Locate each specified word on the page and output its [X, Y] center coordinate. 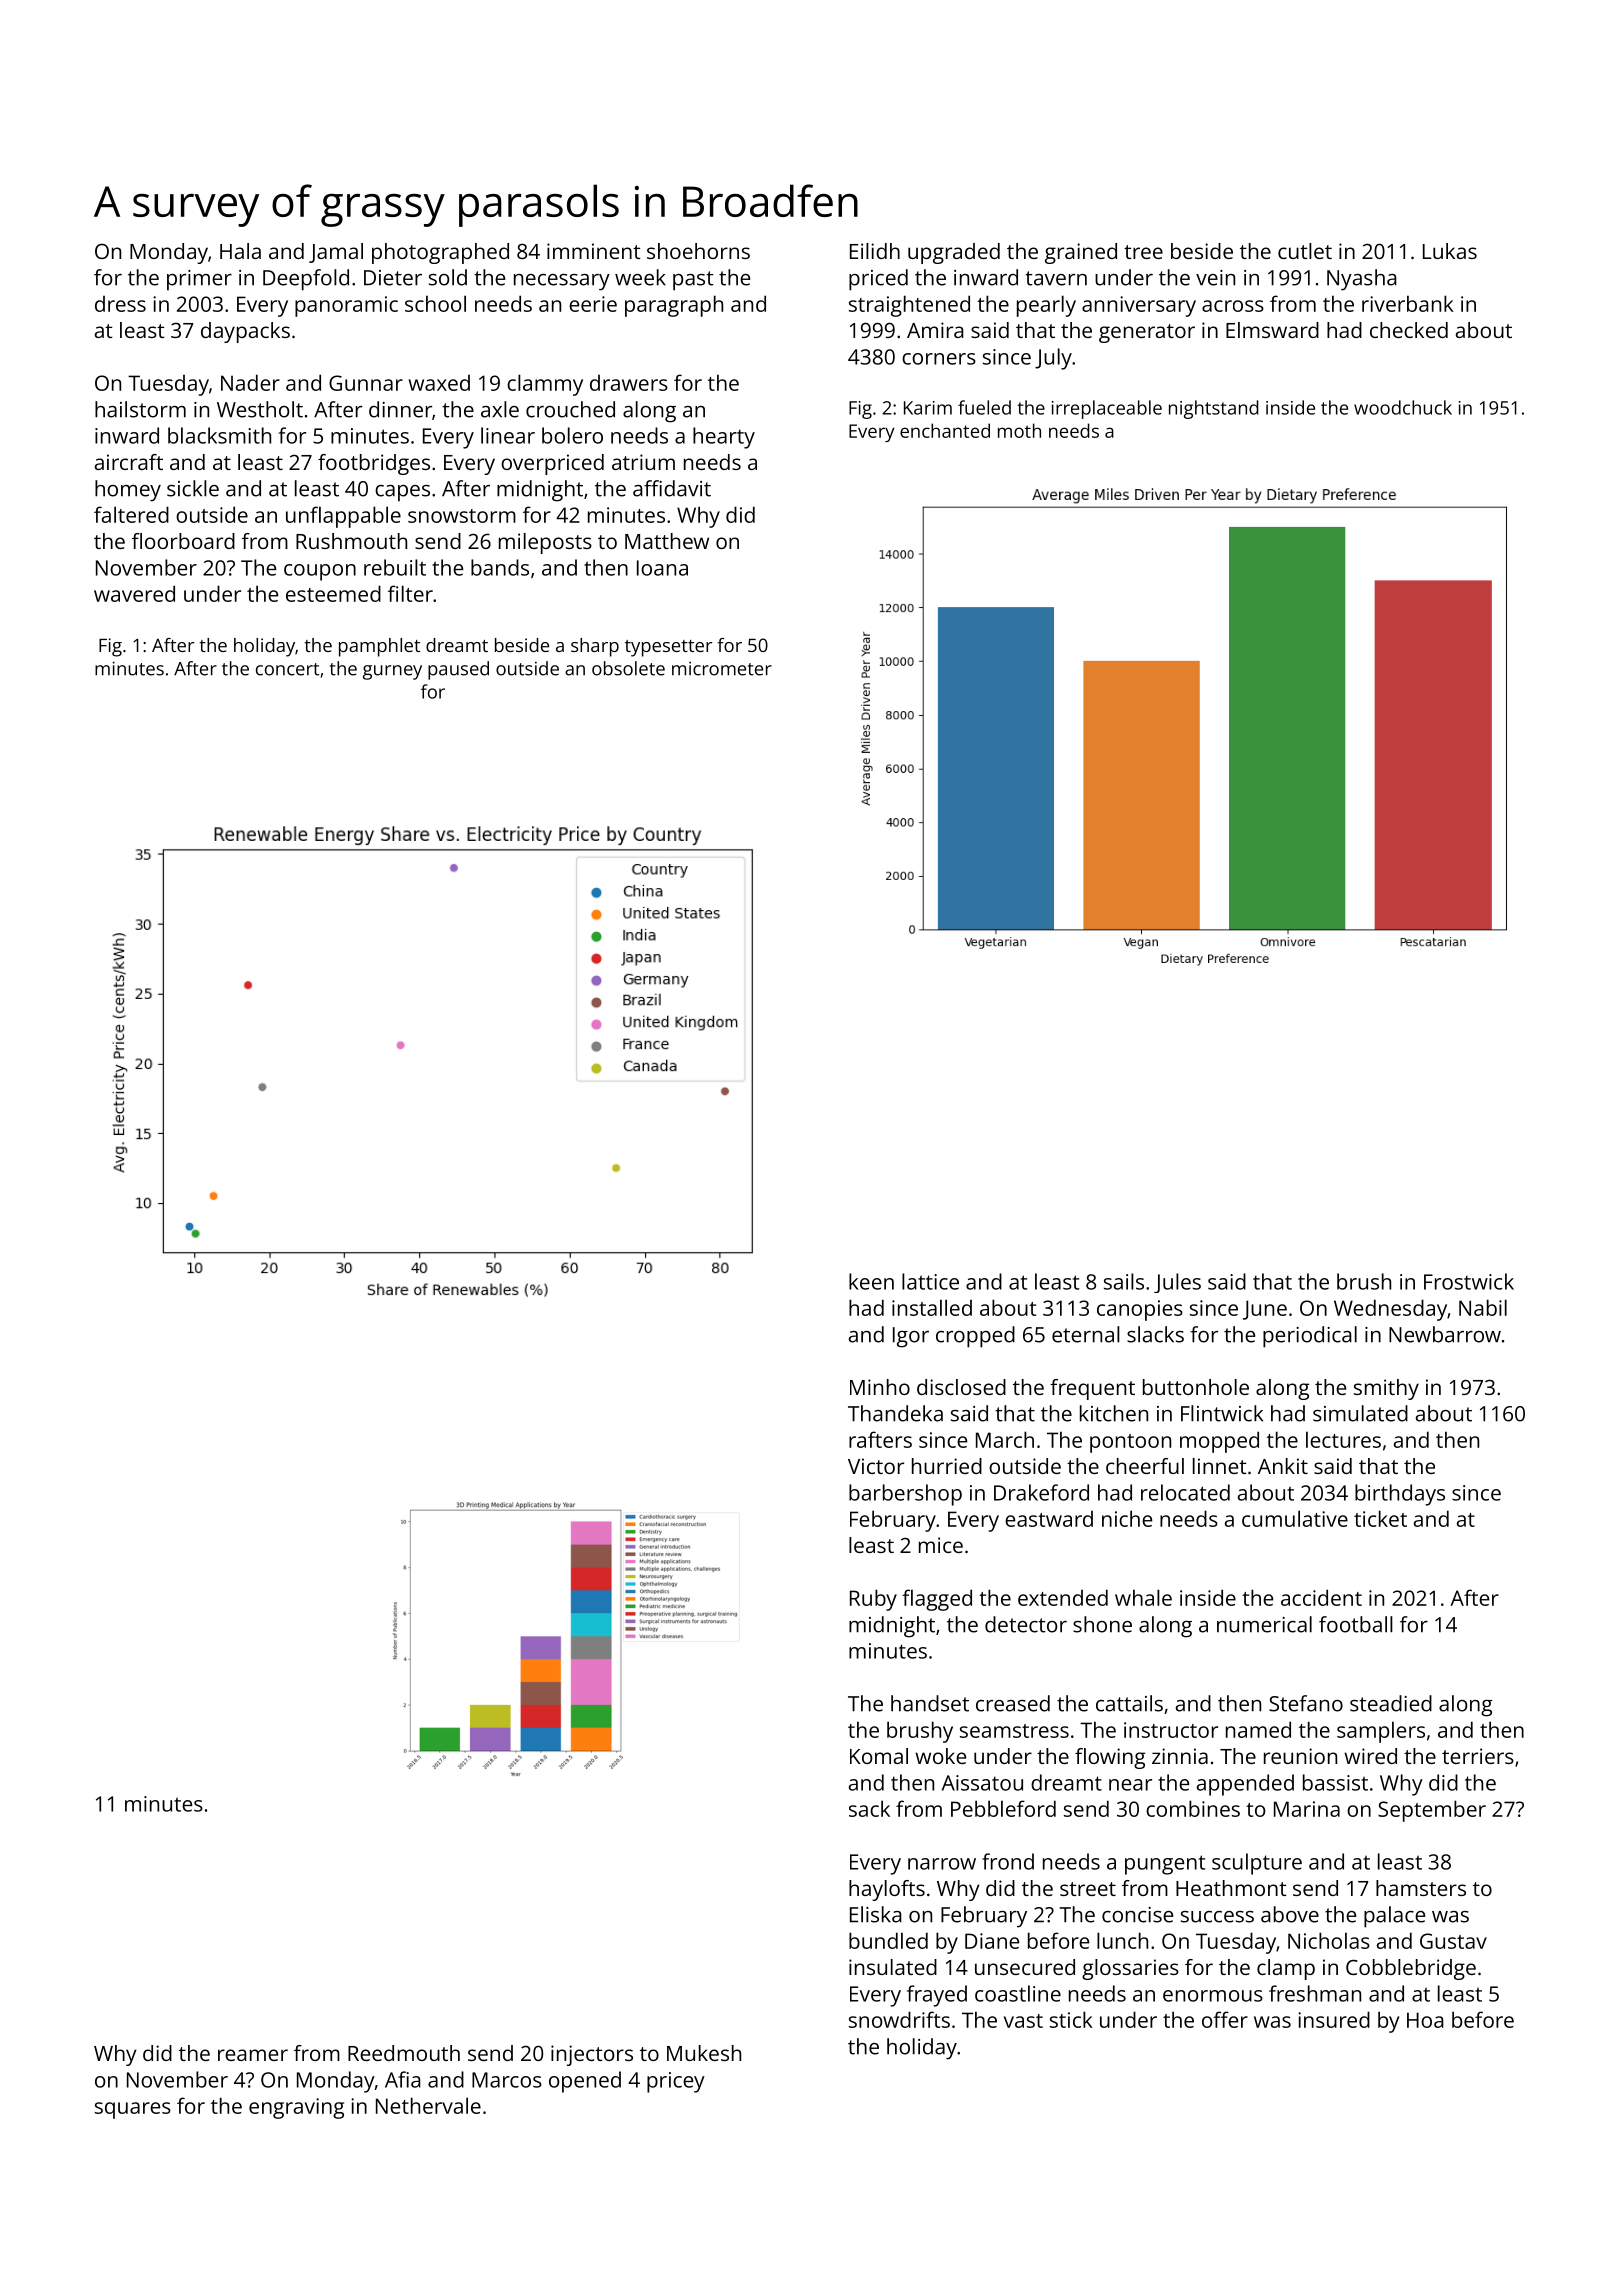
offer [1225, 2019]
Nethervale [428, 2105]
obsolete [628, 668]
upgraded [954, 253]
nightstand [1214, 409]
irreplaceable [1107, 409]
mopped [1219, 1442]
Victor [876, 1466]
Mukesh [704, 2053]
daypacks [245, 332]
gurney [392, 672]
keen [871, 1281]
